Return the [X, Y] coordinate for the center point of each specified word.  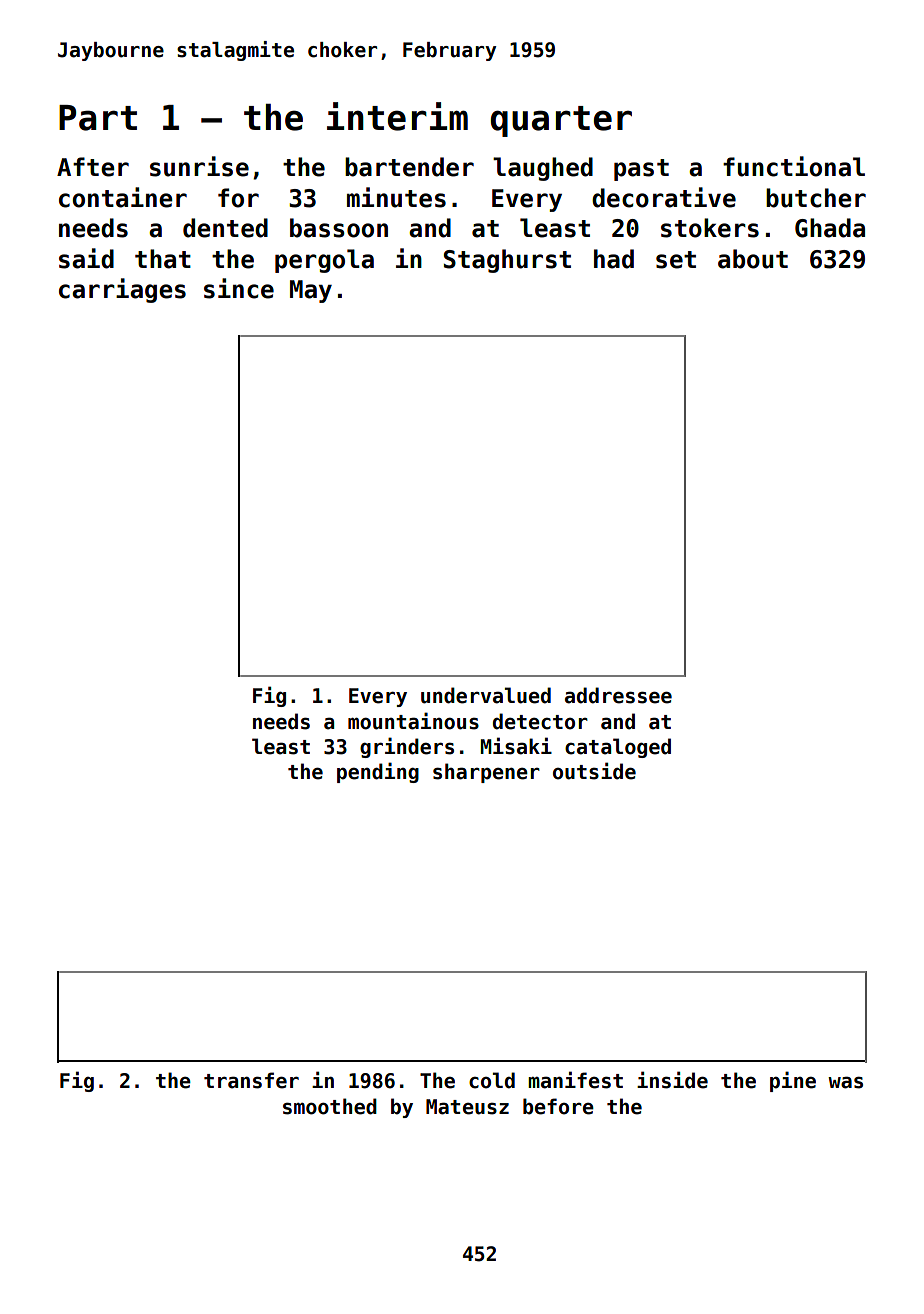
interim [397, 116]
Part [98, 118]
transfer [251, 1080]
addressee [618, 695]
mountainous [413, 721]
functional [794, 166]
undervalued [486, 695]
